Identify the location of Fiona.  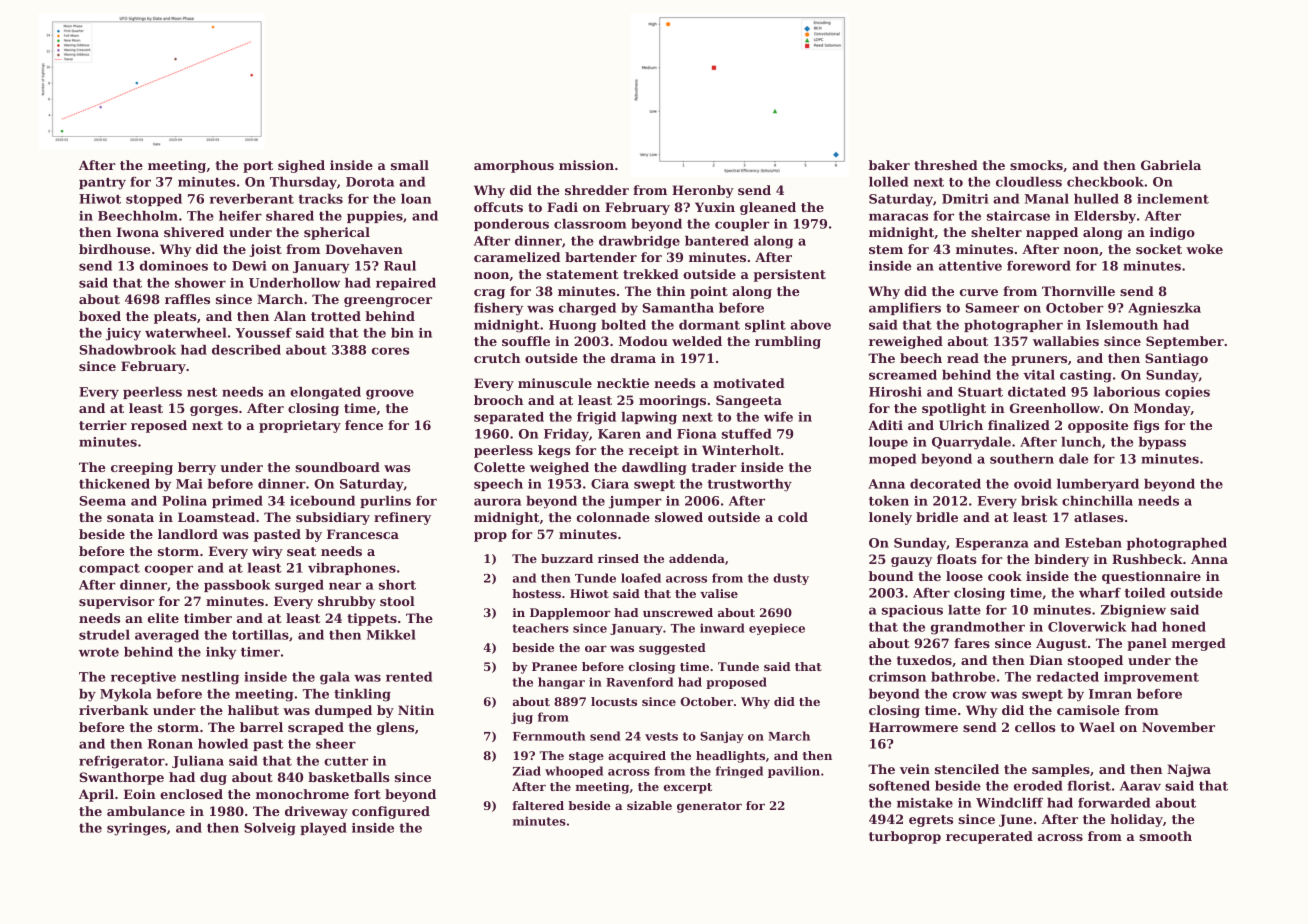
(697, 434).
